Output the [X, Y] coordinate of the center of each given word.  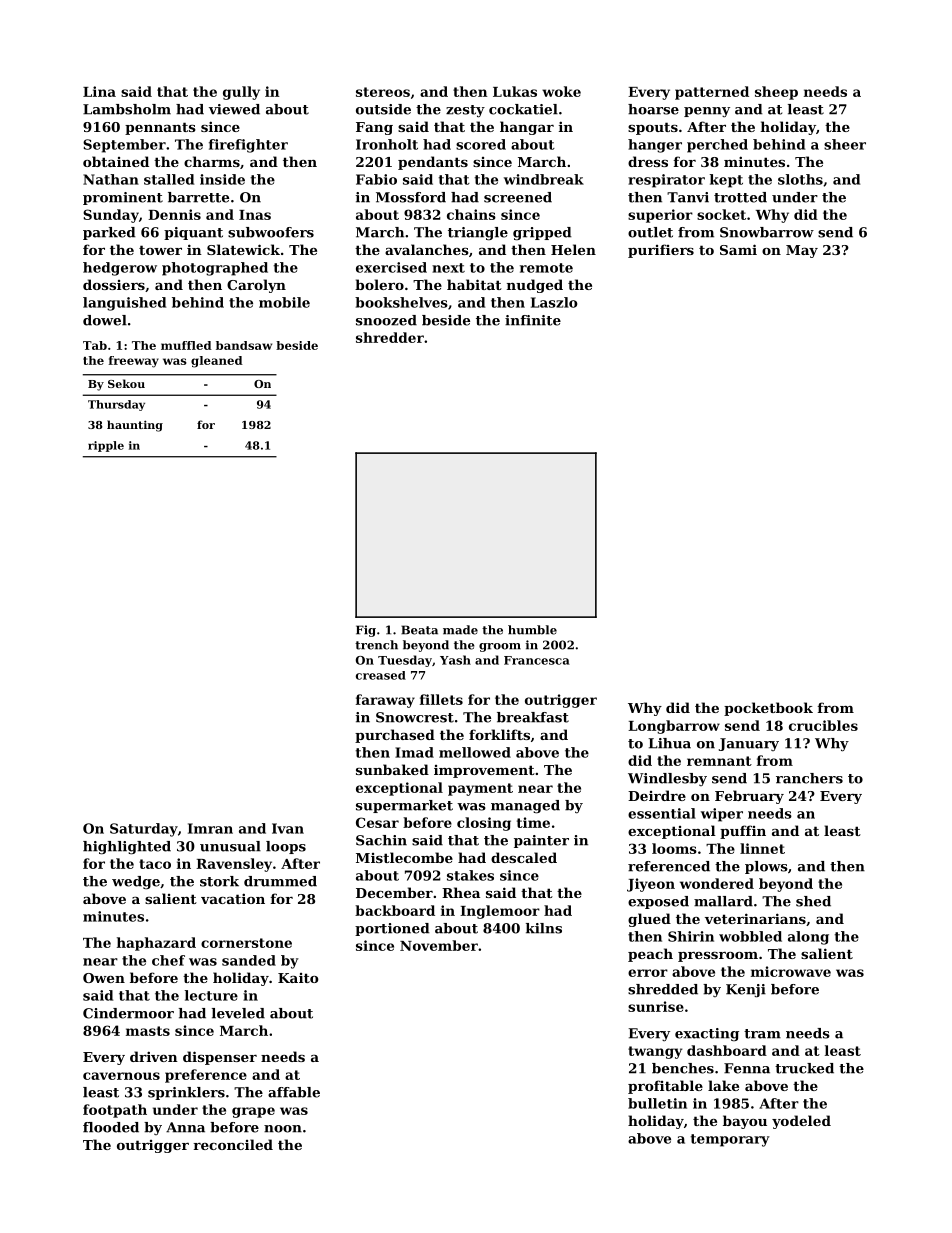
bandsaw [244, 345]
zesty [465, 111]
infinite [533, 320]
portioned [392, 929]
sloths [800, 179]
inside [222, 179]
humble [532, 630]
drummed [280, 881]
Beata [419, 630]
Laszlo [554, 302]
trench [376, 645]
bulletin [657, 1103]
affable [294, 1092]
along [808, 938]
